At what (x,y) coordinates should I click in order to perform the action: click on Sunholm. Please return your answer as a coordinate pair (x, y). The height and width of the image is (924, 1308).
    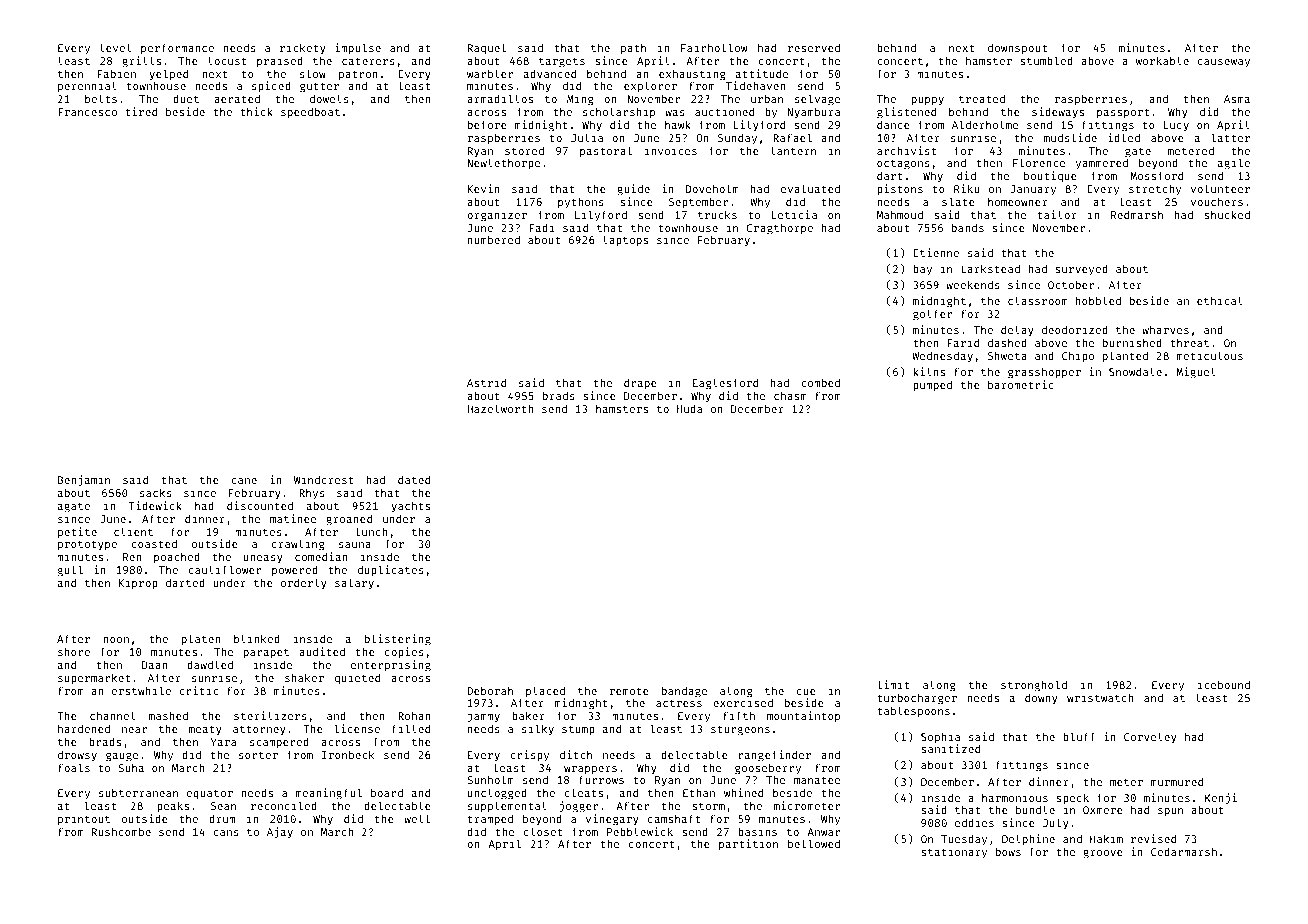
    Looking at the image, I should click on (490, 779).
